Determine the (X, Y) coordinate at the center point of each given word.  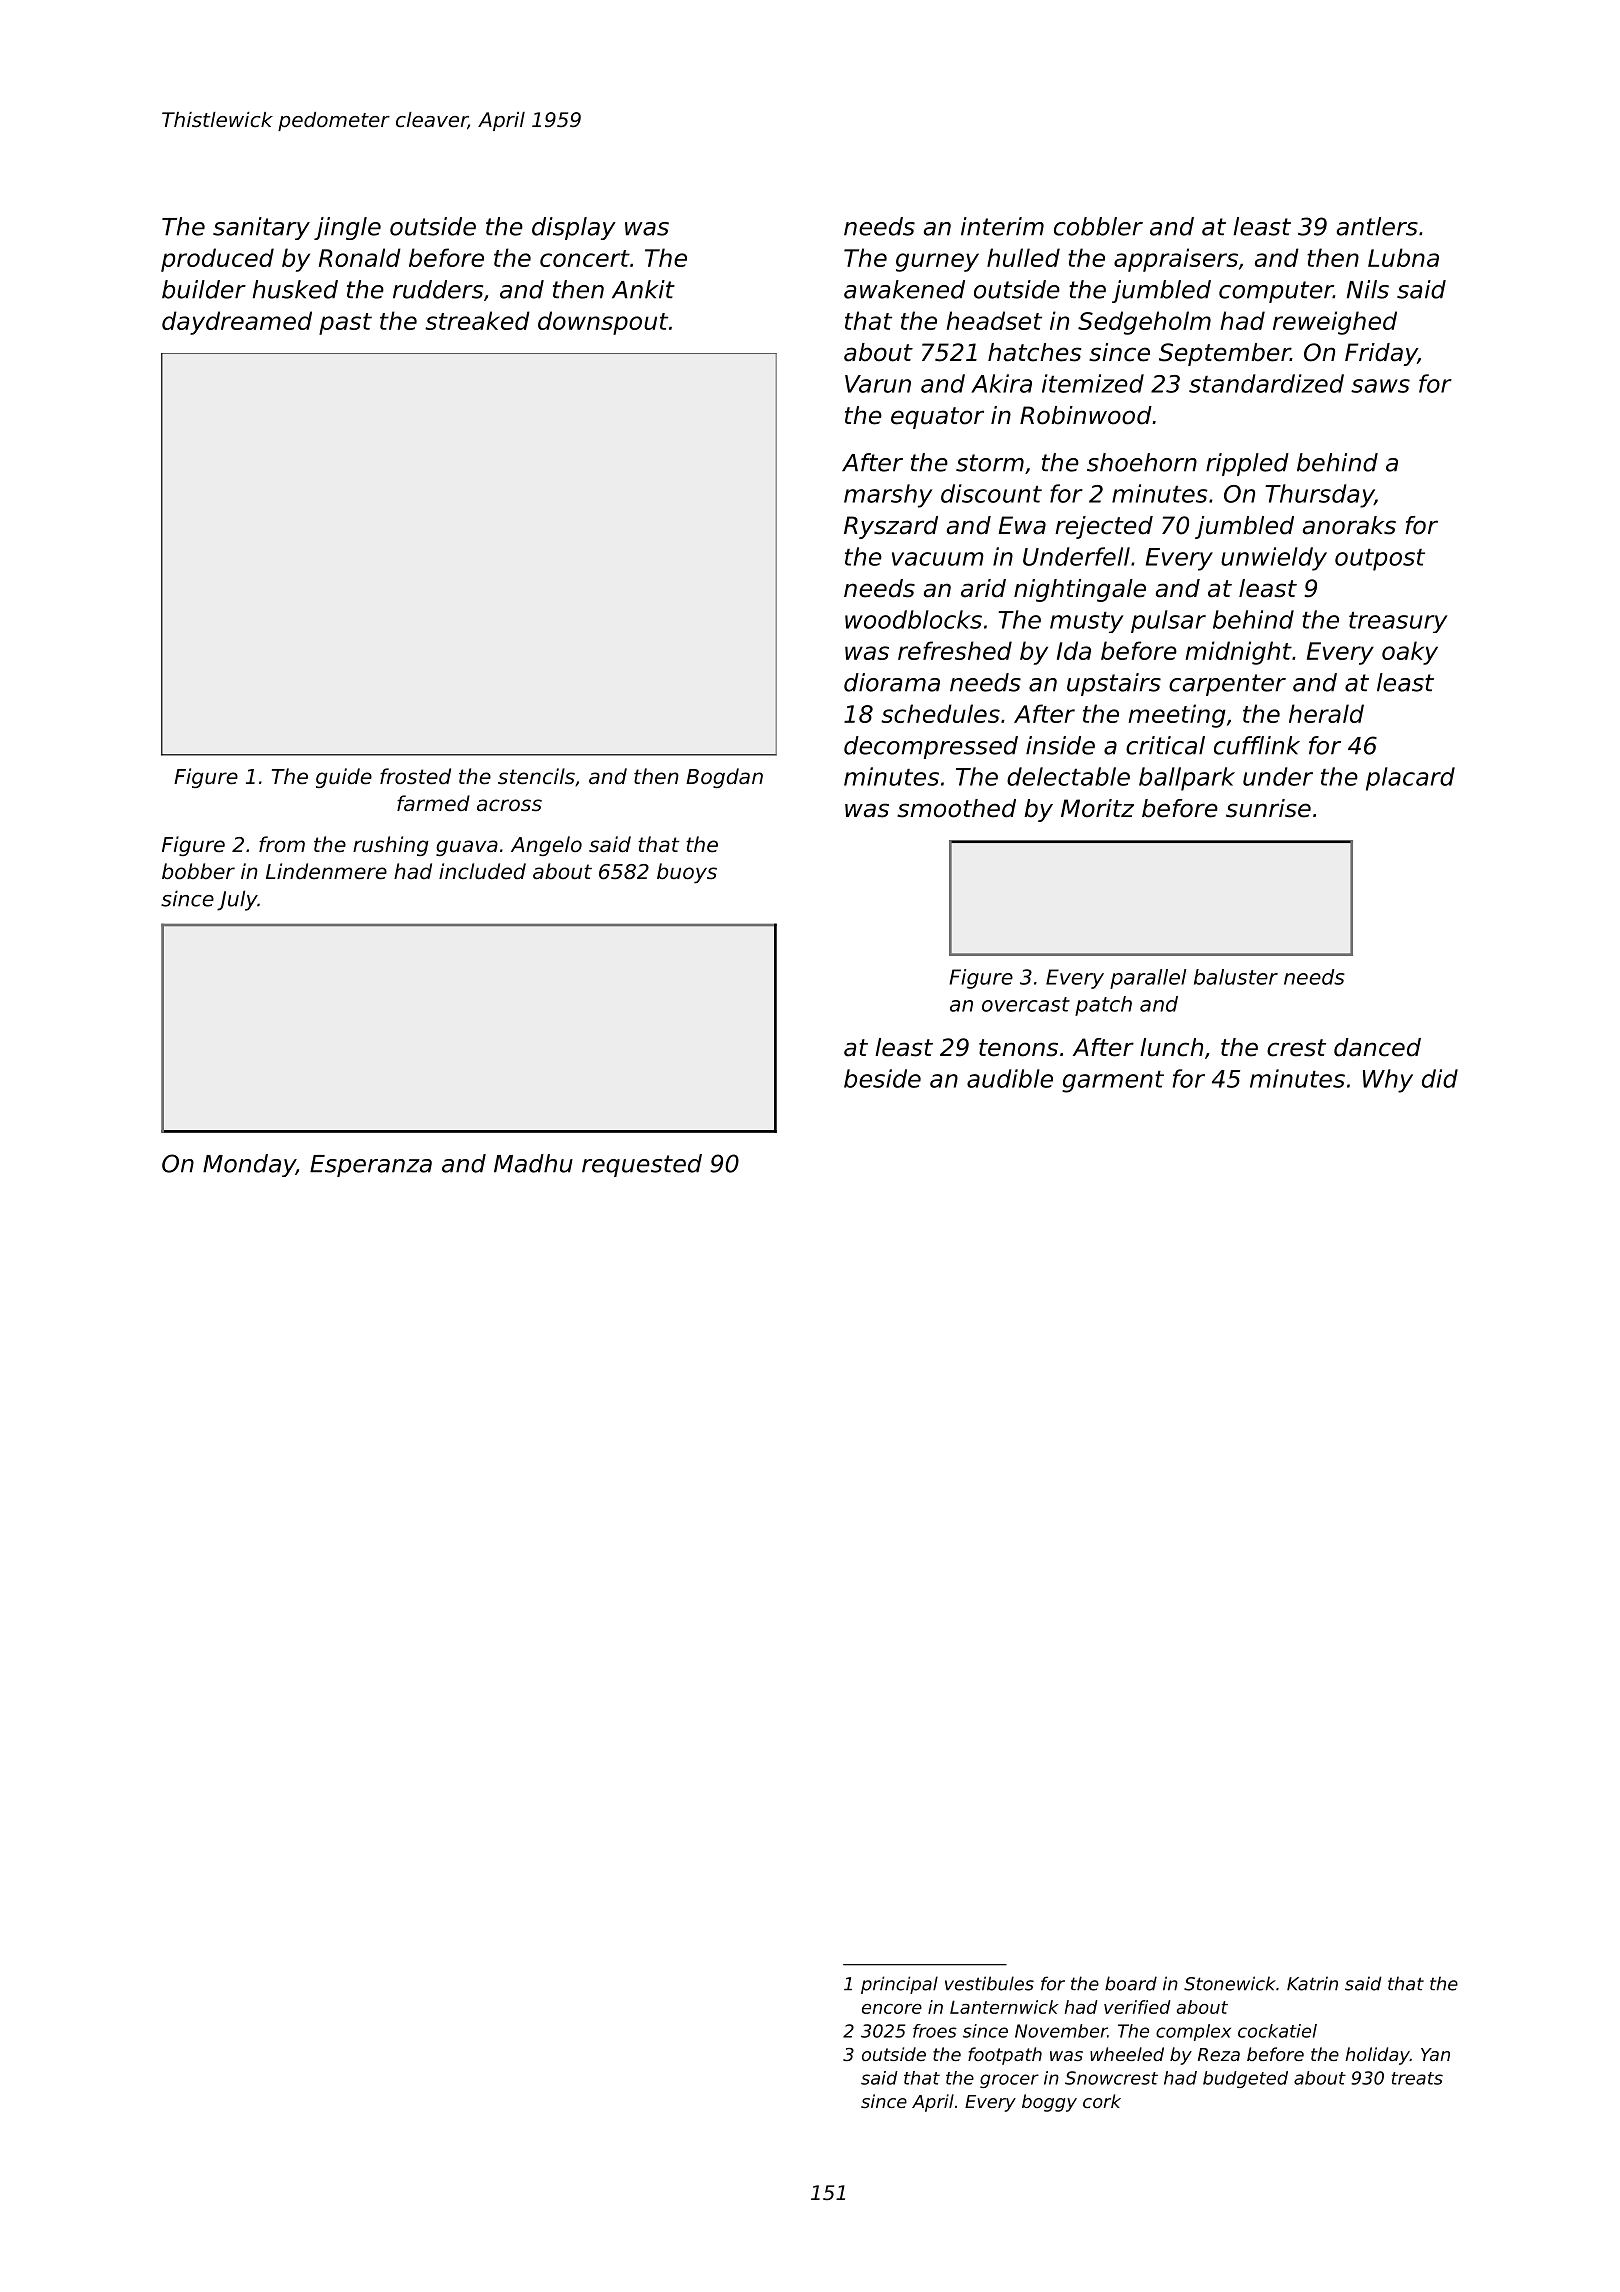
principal (899, 1985)
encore (892, 2009)
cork (1102, 2101)
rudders (438, 289)
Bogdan (724, 778)
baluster (1236, 977)
